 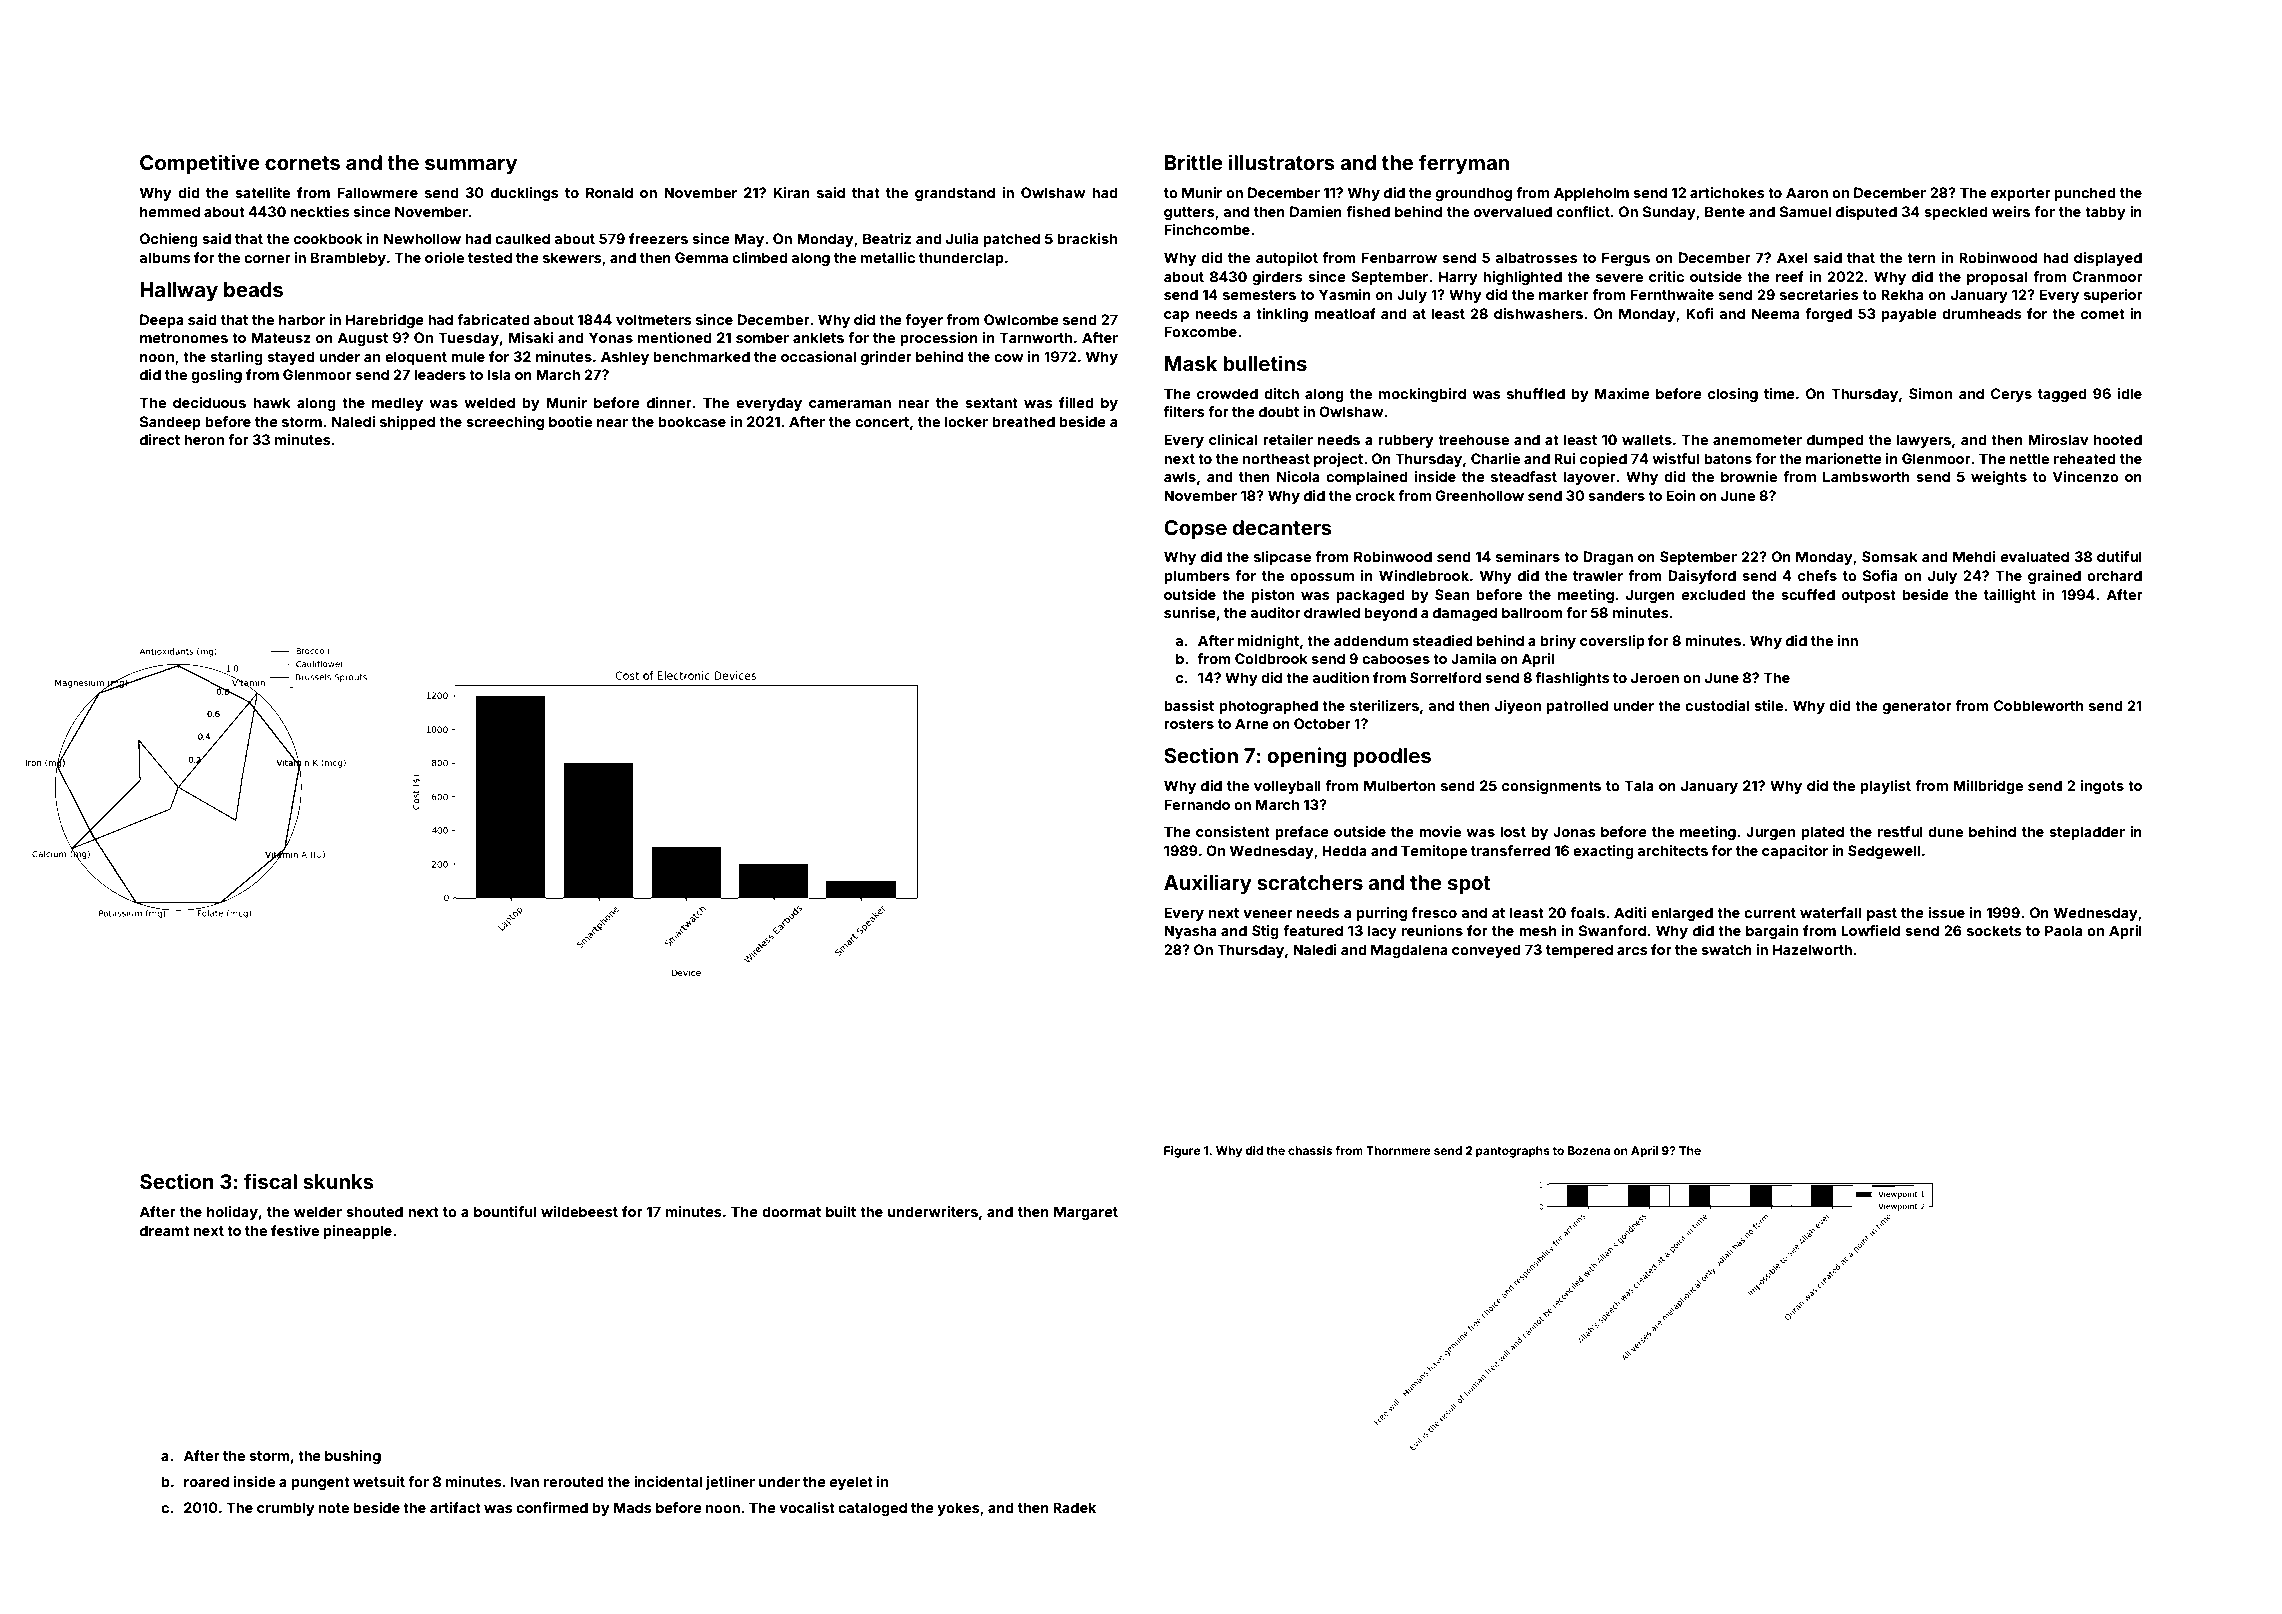 I want to click on foyer, so click(x=924, y=321).
